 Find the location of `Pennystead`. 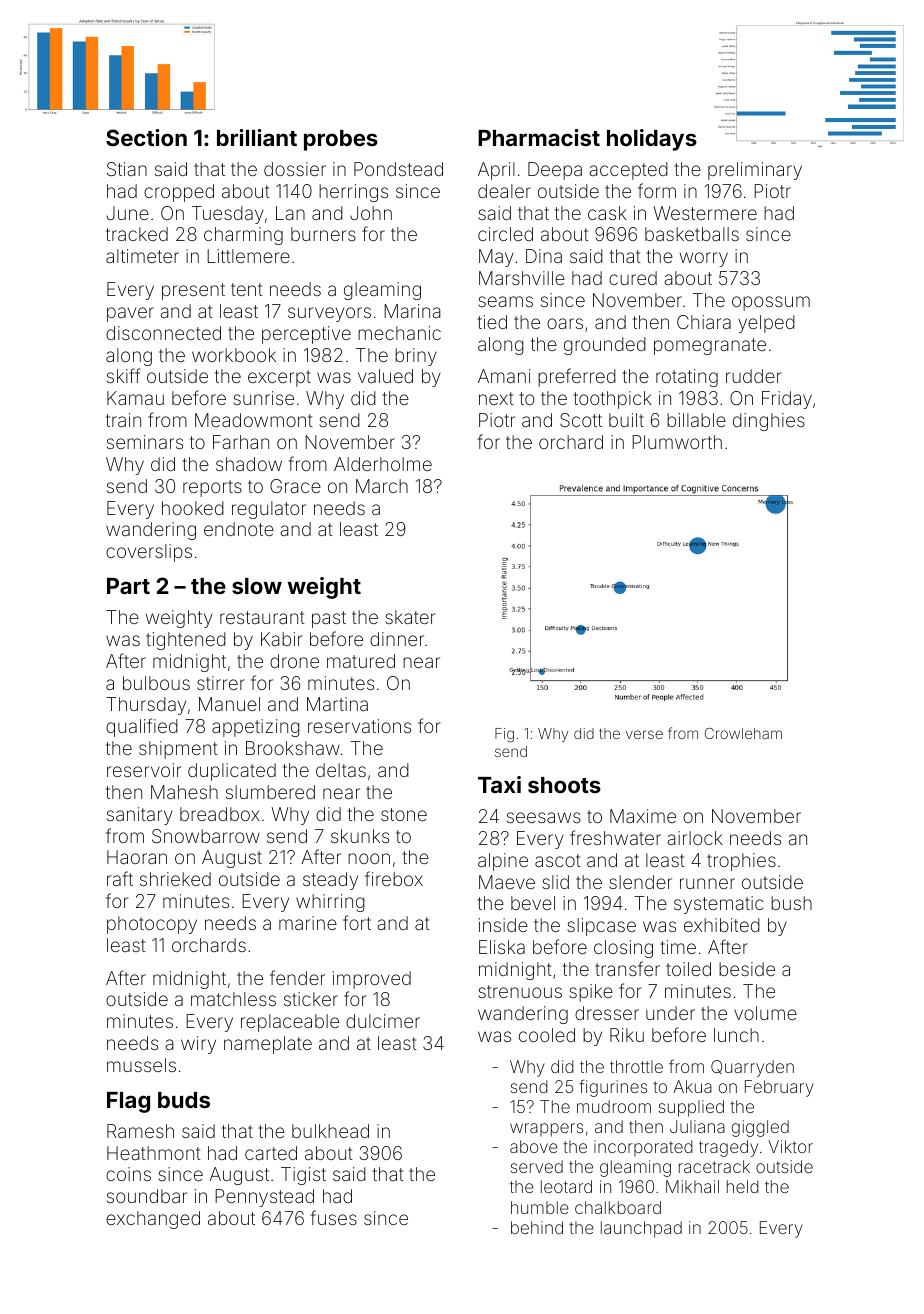

Pennystead is located at coordinates (264, 1198).
